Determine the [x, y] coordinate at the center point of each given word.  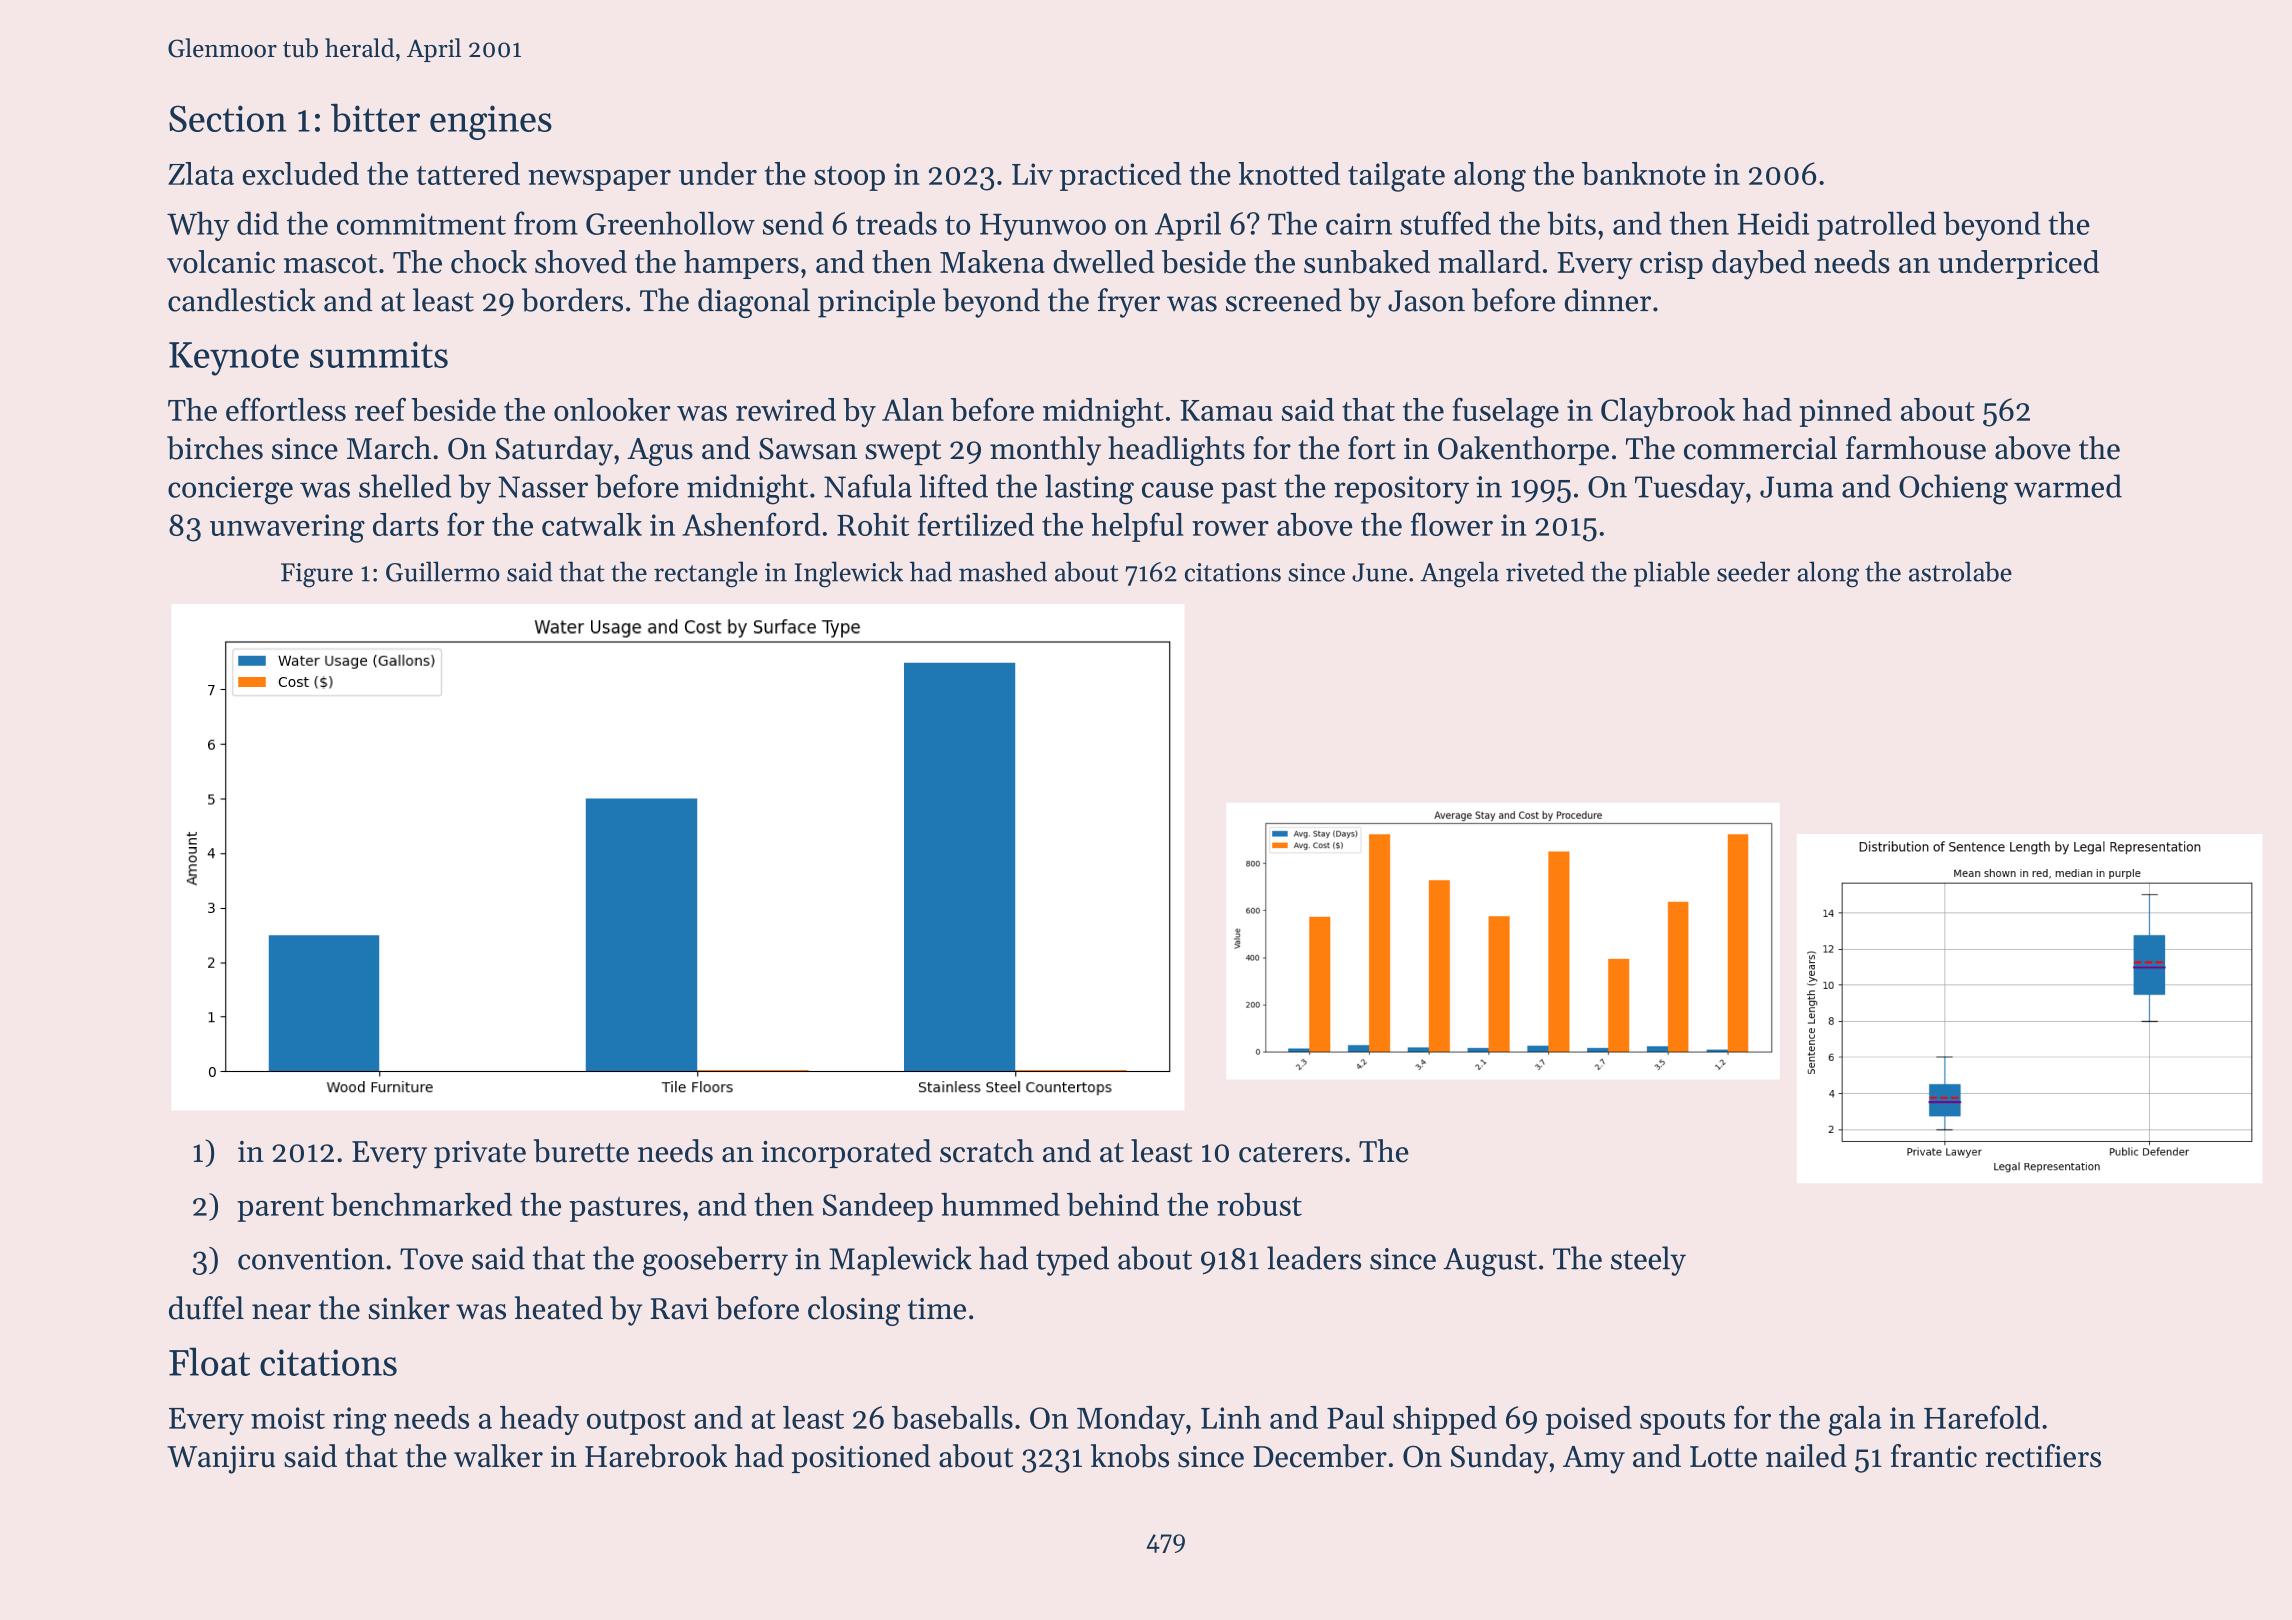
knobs [1130, 1456]
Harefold [1982, 1417]
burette [581, 1151]
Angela [1459, 574]
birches [215, 448]
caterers [1291, 1153]
